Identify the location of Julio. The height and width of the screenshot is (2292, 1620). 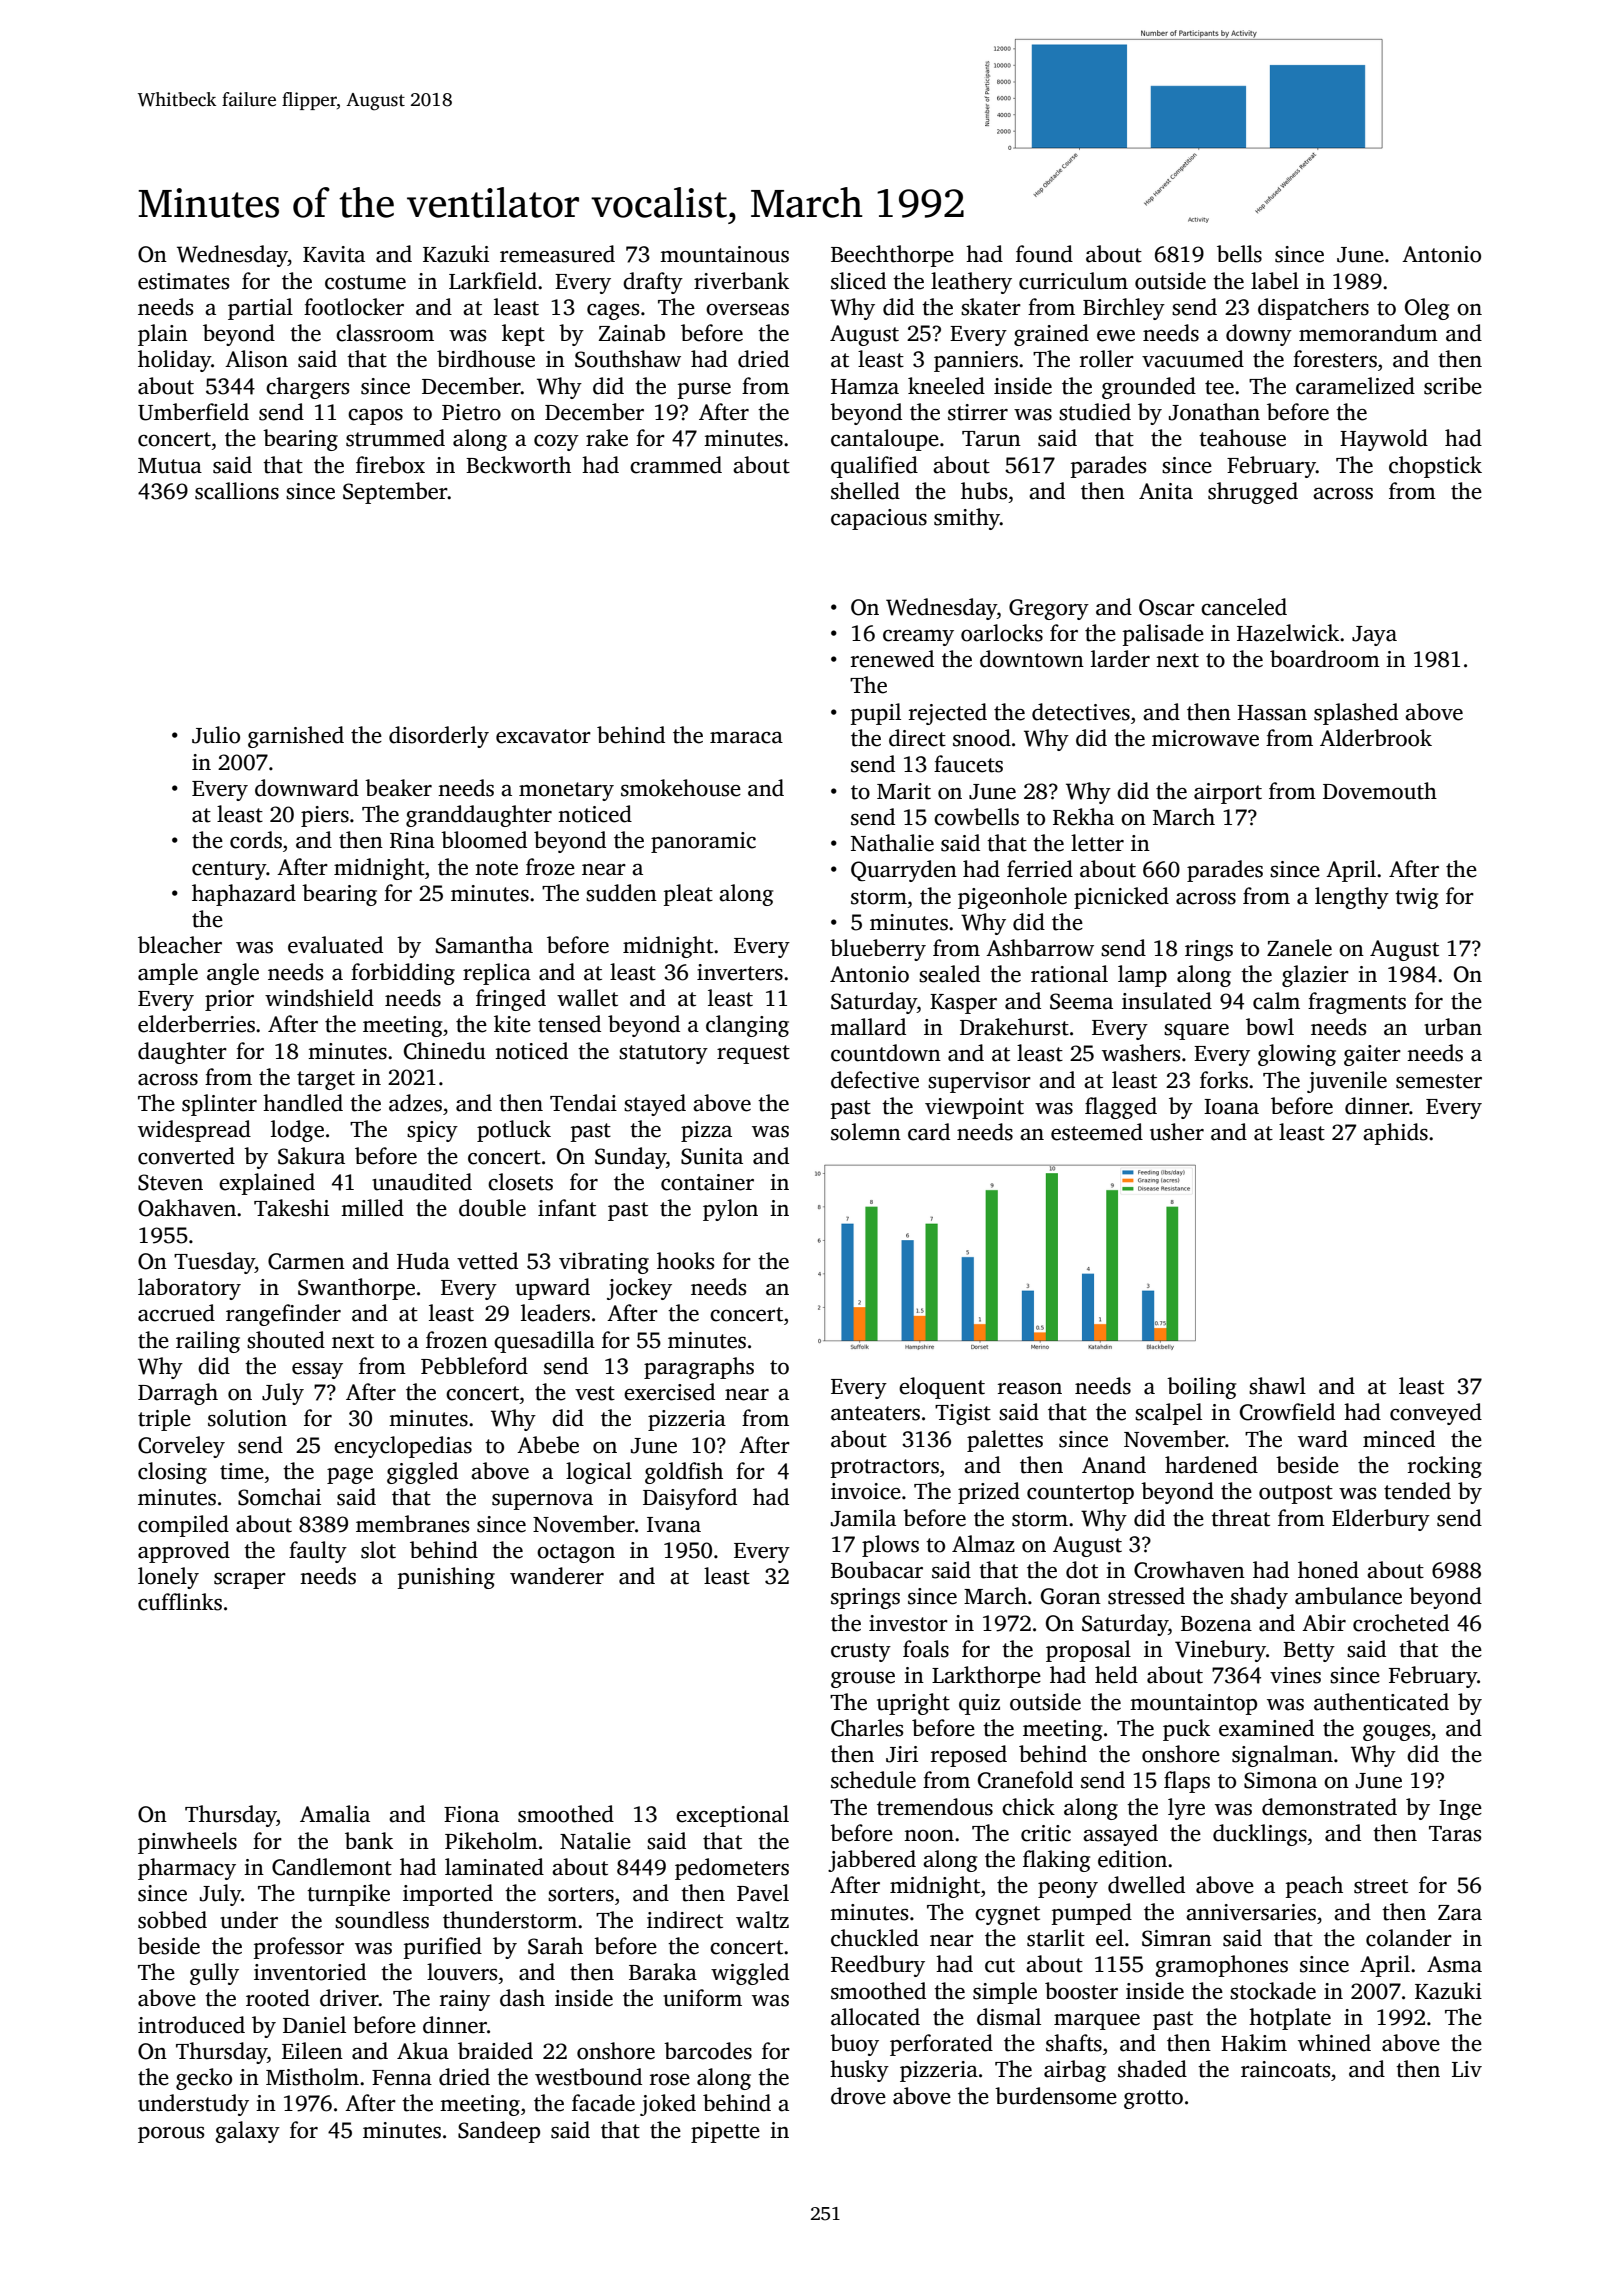
(216, 735).
